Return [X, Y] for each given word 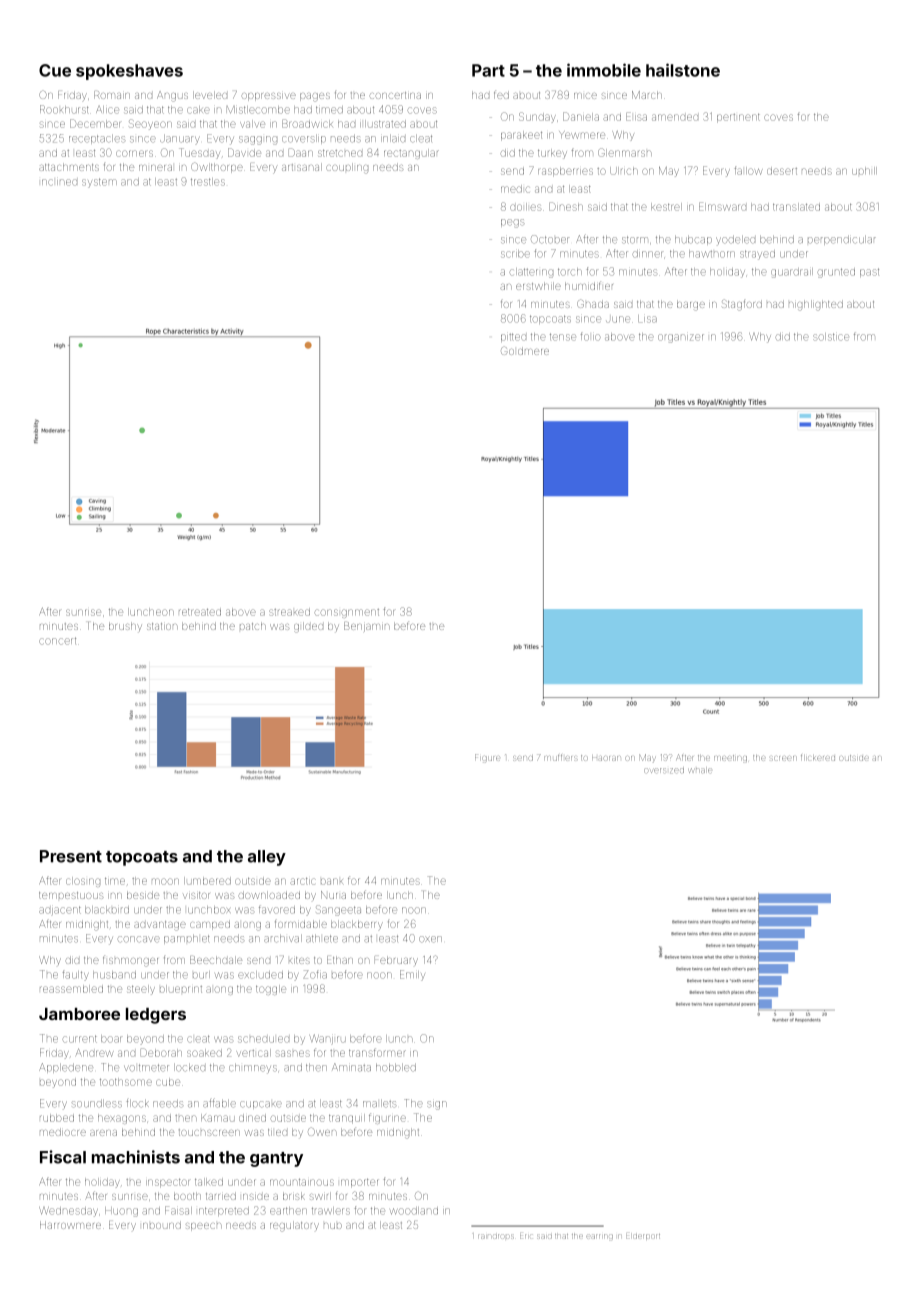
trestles [208, 182]
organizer [681, 338]
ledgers [156, 1016]
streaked [289, 612]
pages [315, 97]
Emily [412, 975]
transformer [377, 1052]
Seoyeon [150, 124]
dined [252, 1118]
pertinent [738, 118]
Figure [487, 758]
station [162, 626]
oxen [430, 939]
